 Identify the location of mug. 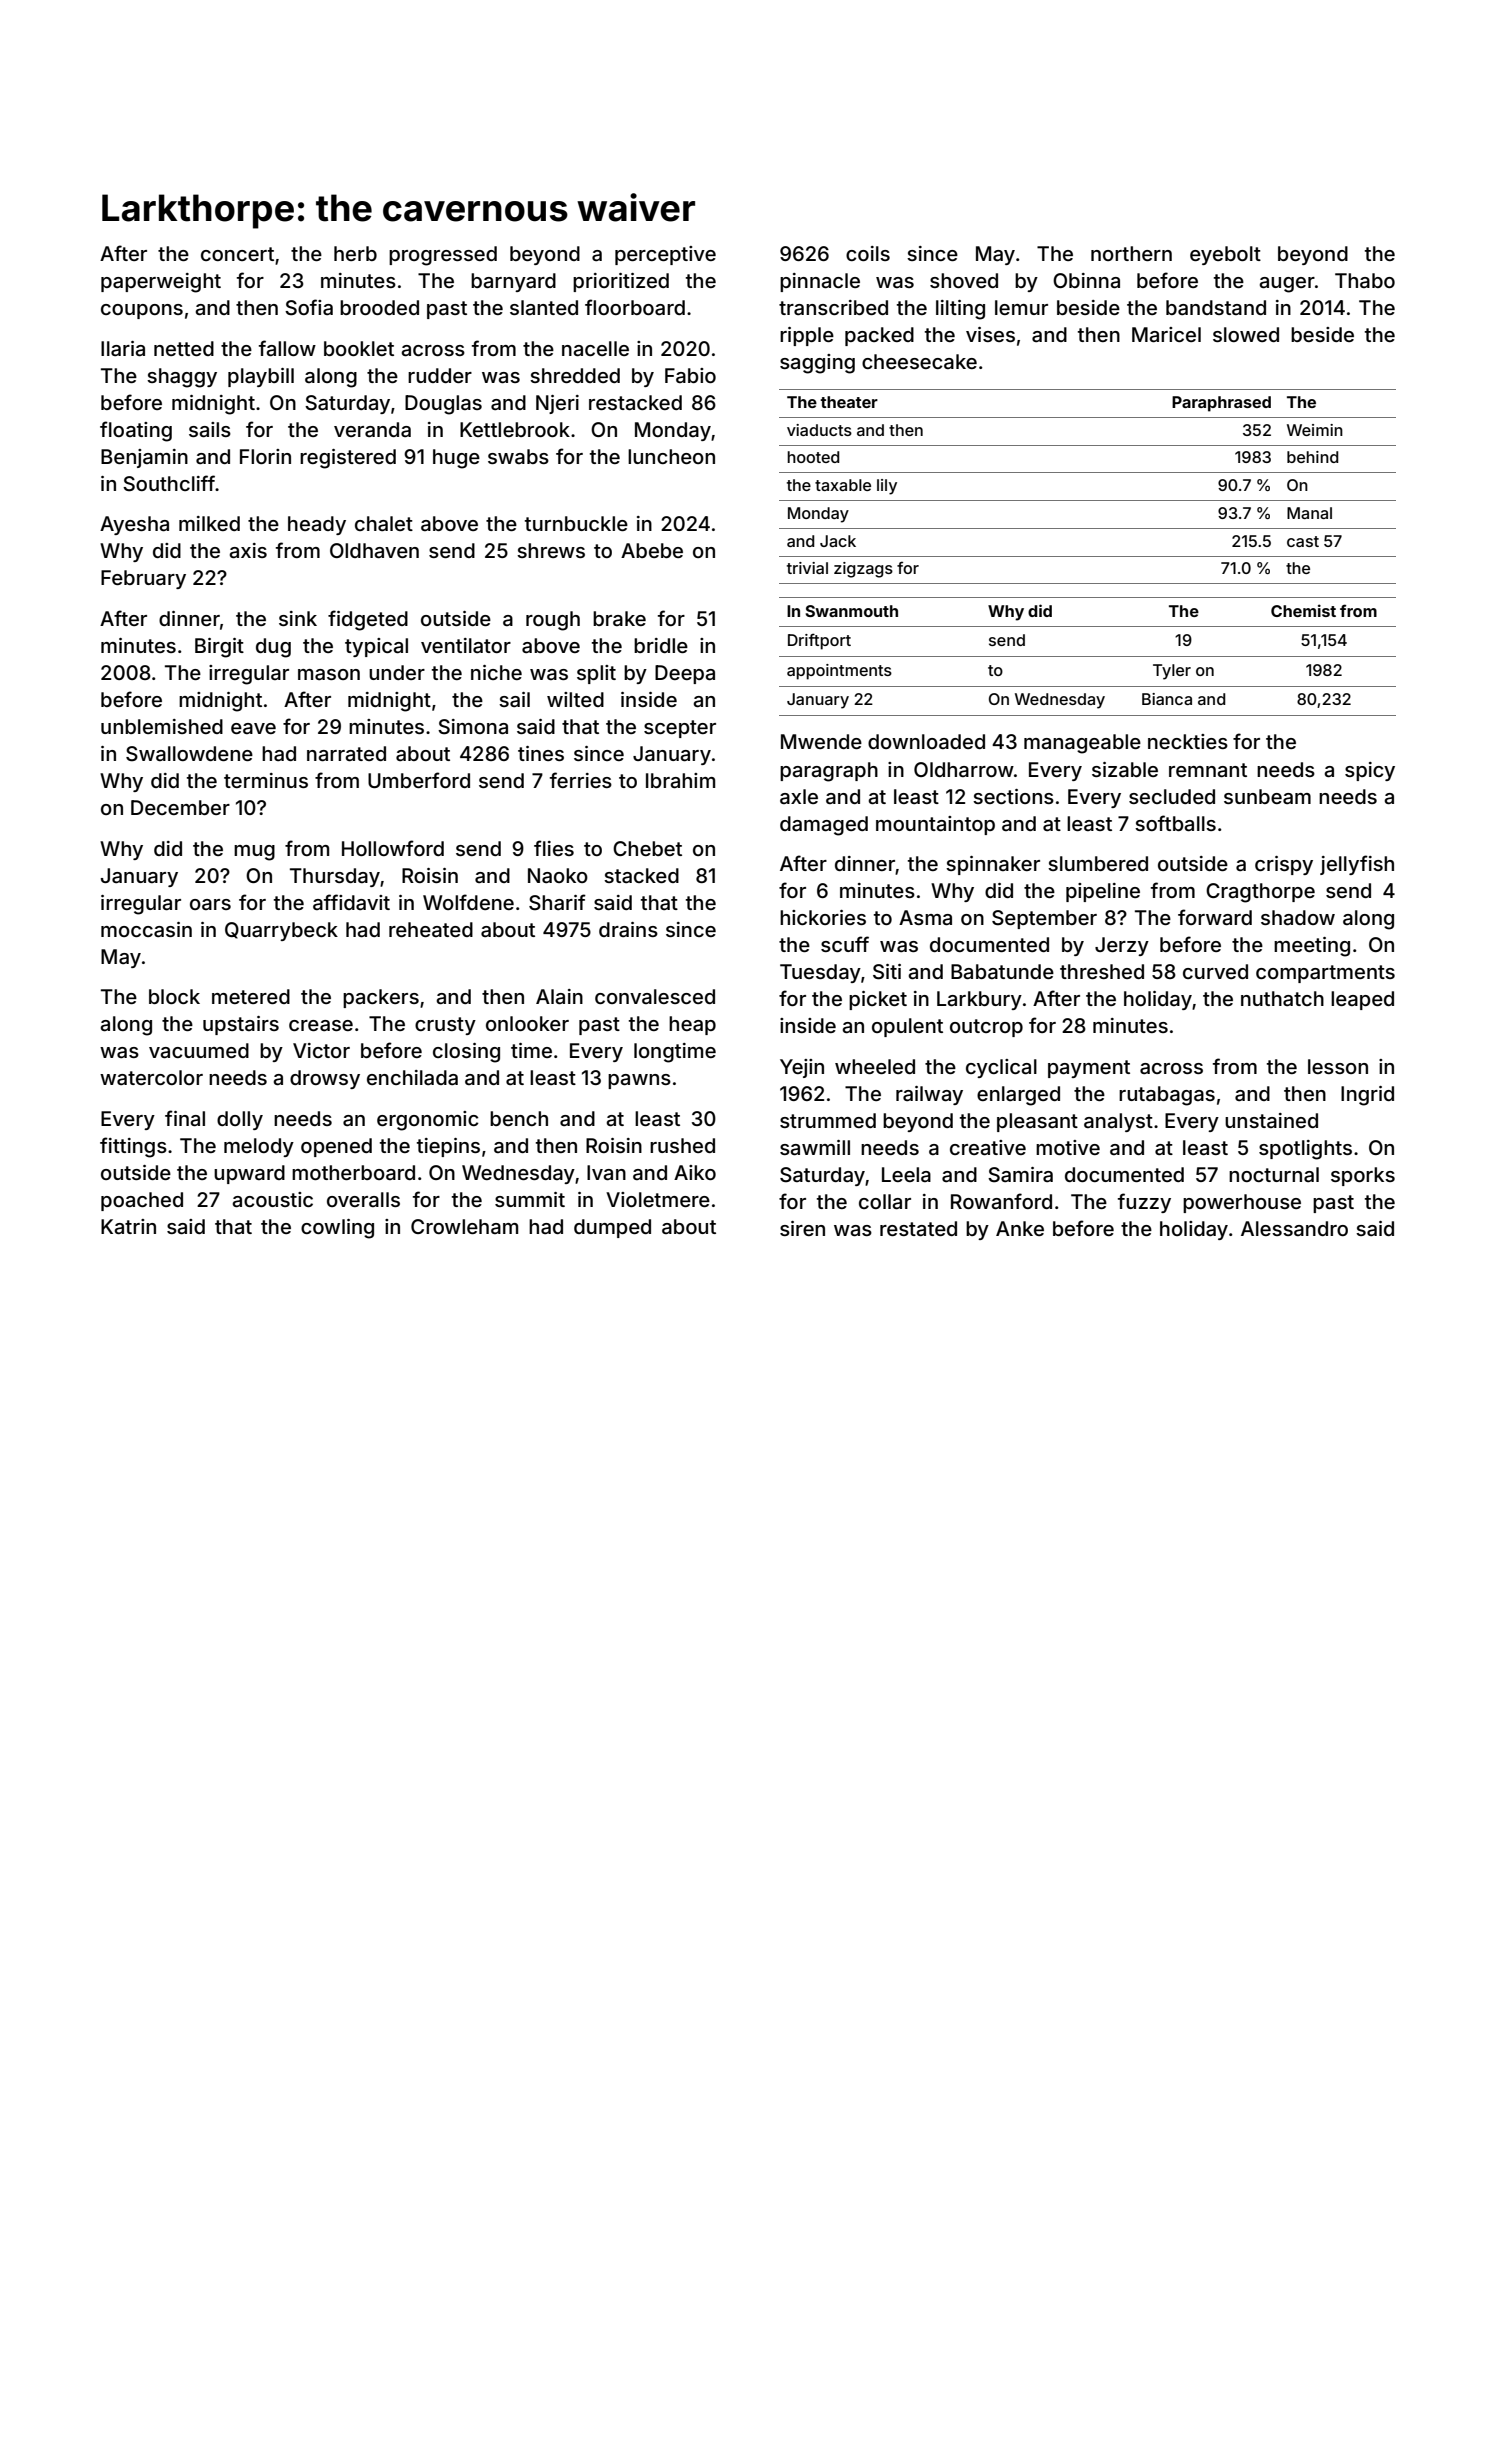
(254, 853).
